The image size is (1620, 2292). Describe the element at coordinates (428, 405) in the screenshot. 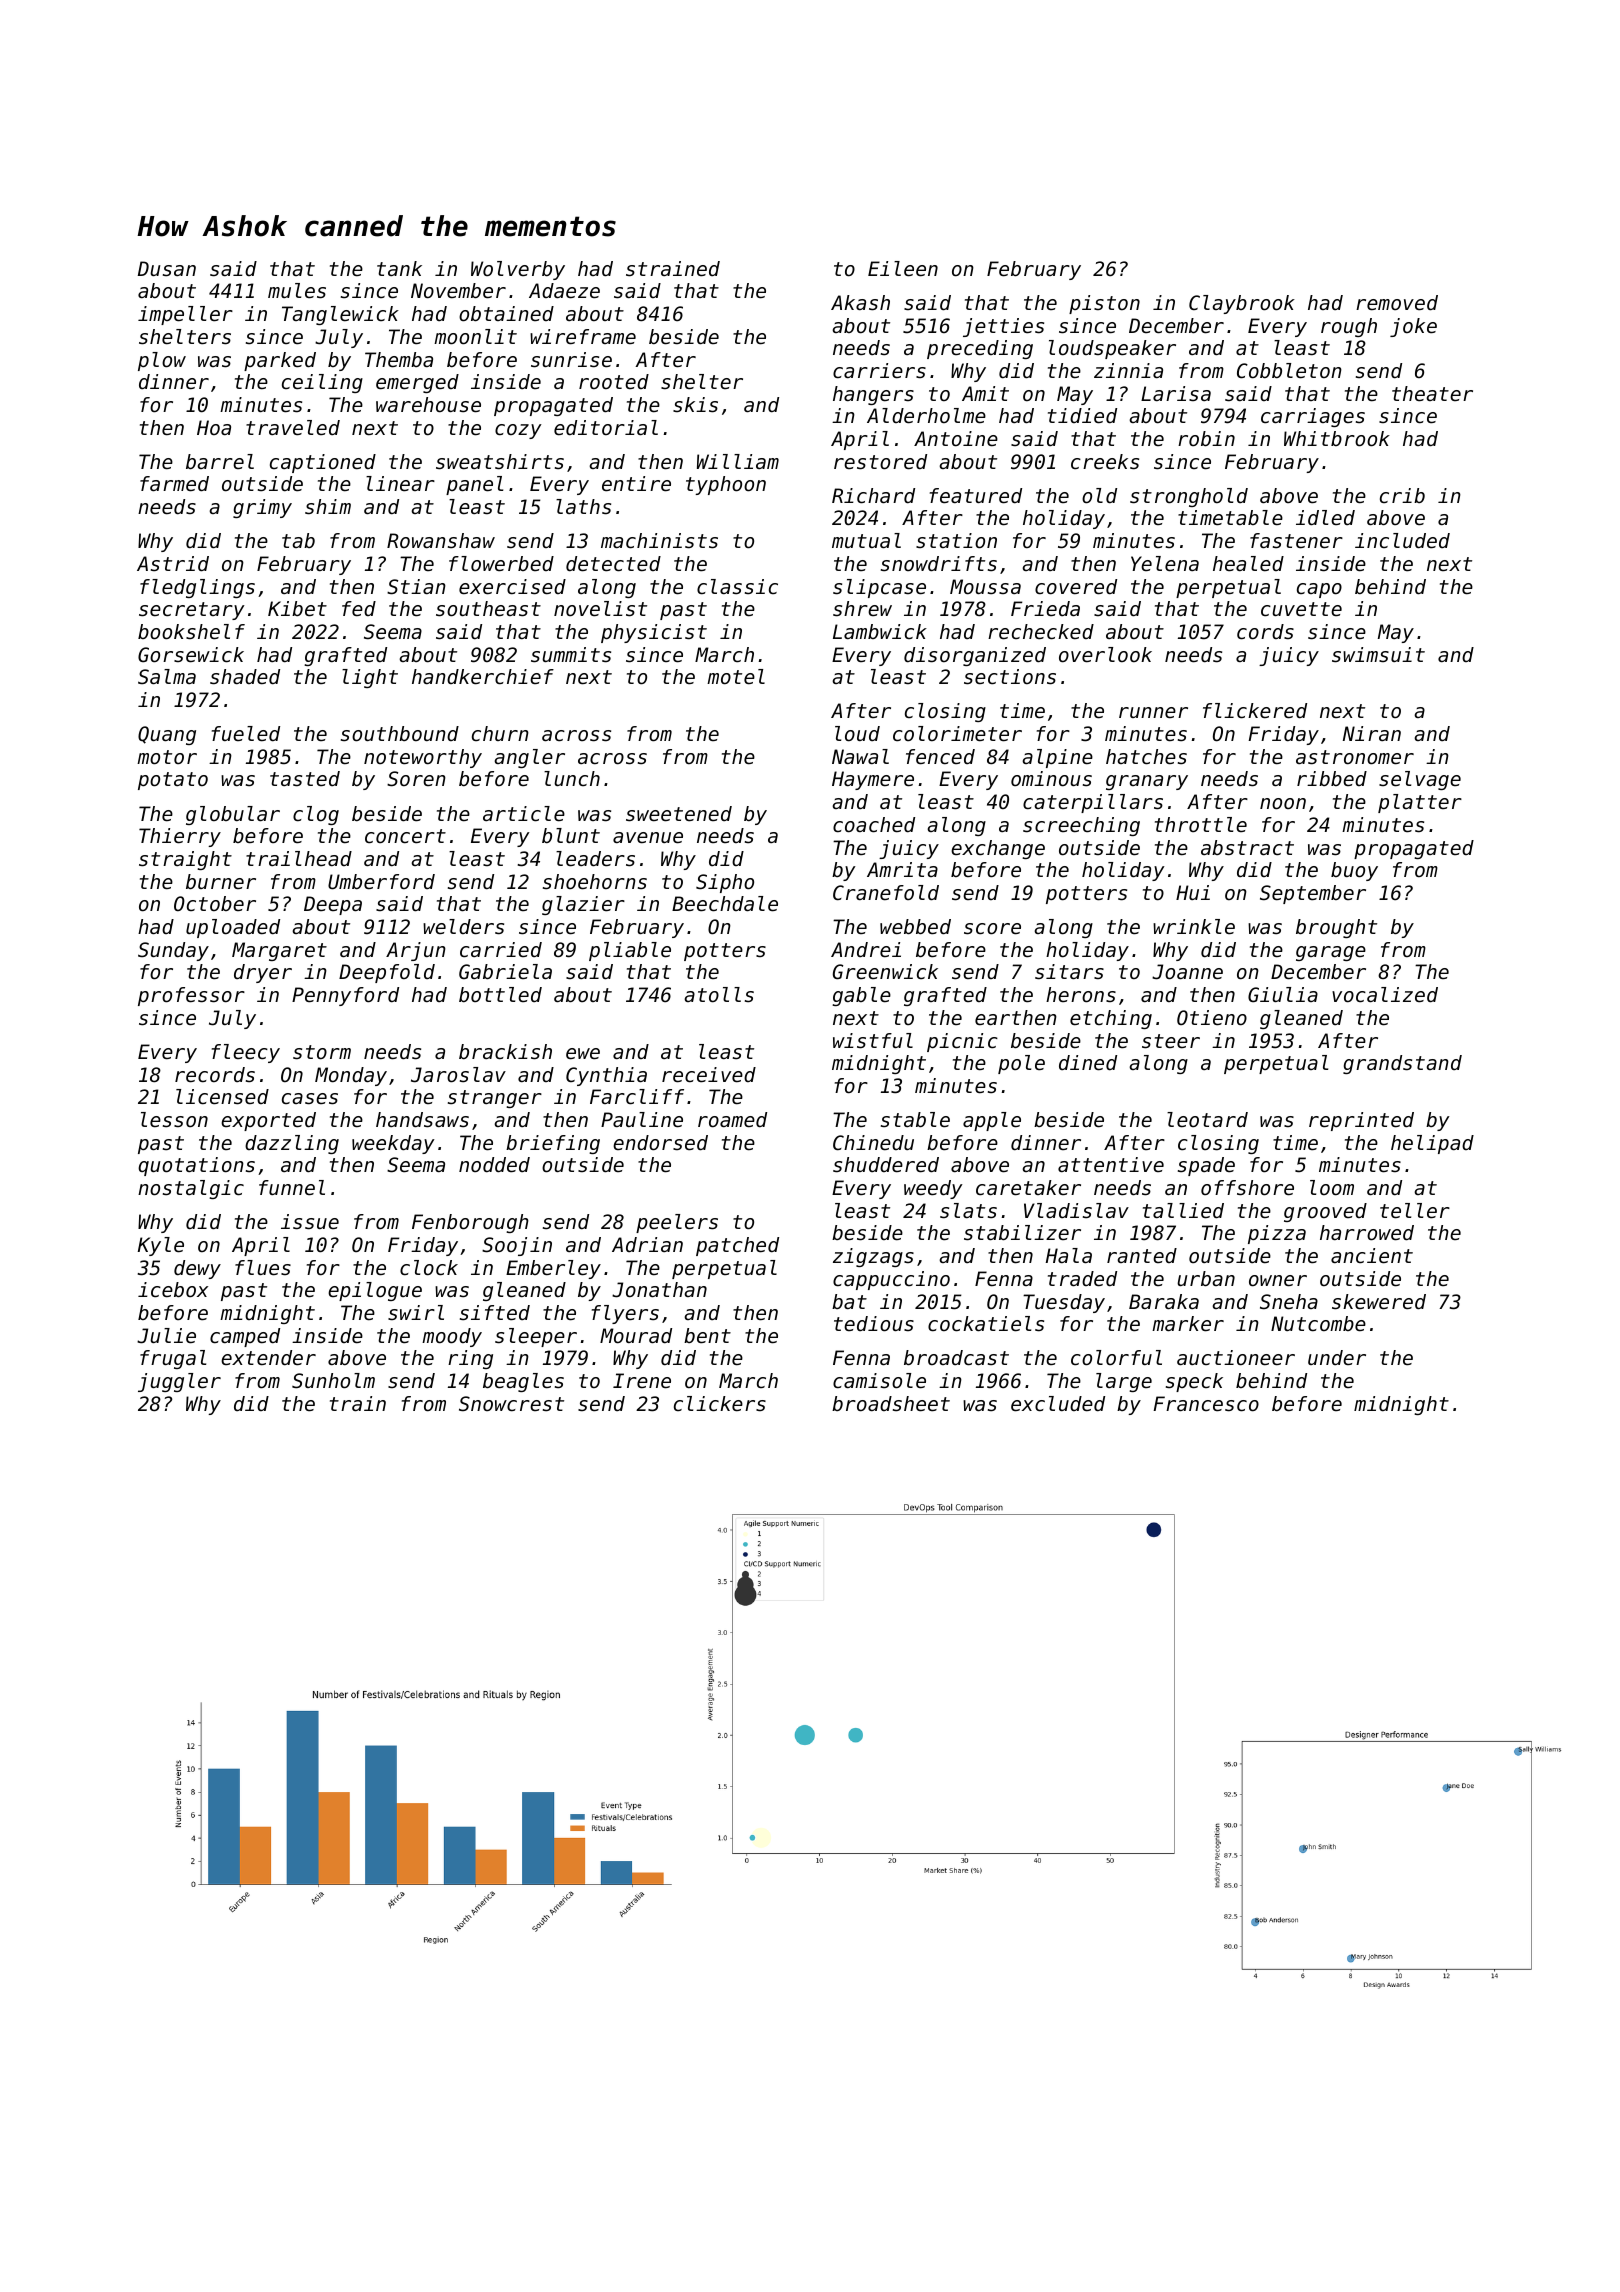

I see `warehouse` at that location.
